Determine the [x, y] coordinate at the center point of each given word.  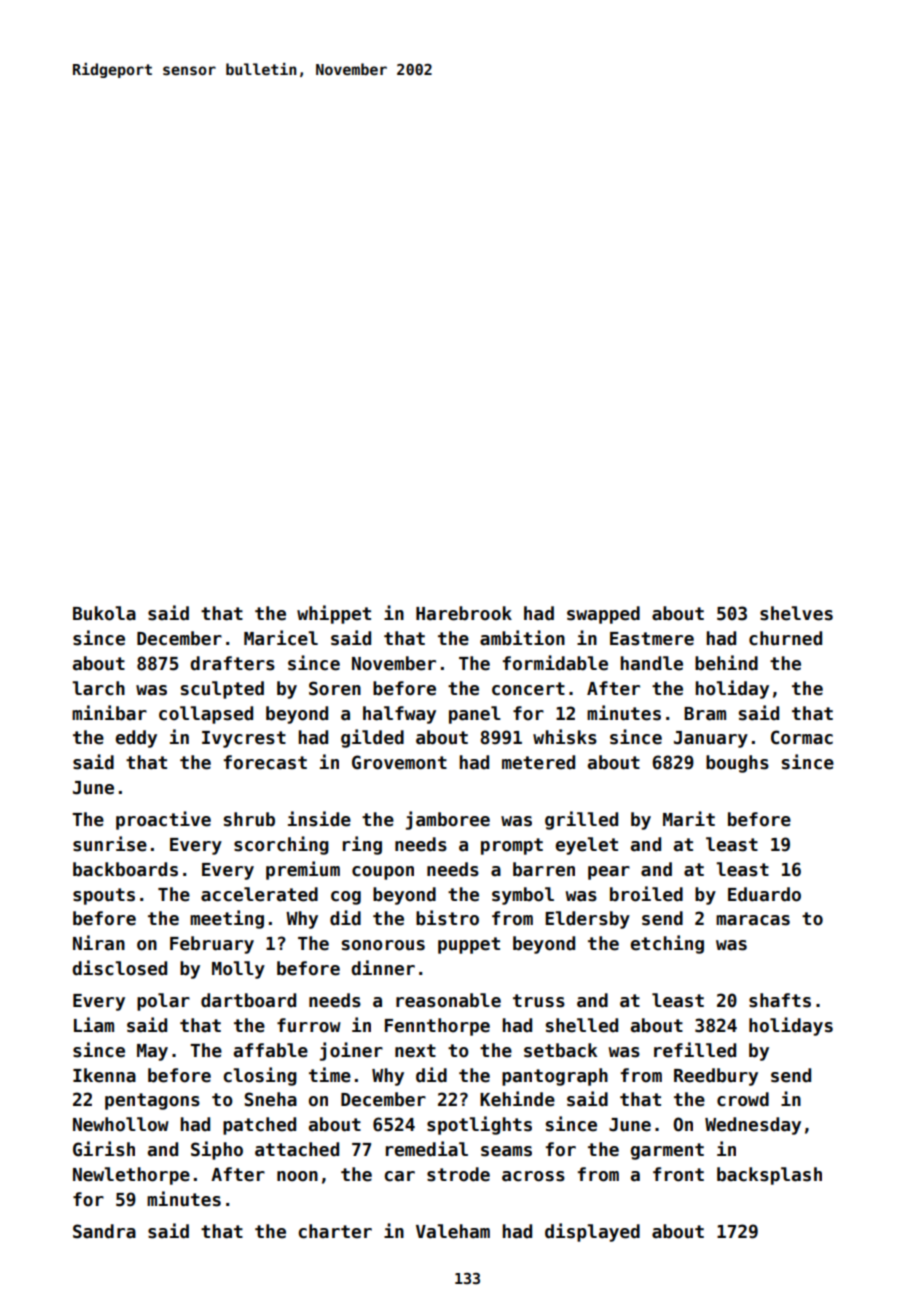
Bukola [104, 613]
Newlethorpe [131, 1176]
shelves [796, 613]
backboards [125, 869]
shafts [780, 1000]
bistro [447, 918]
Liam [94, 1025]
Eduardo [764, 894]
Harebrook [464, 613]
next [415, 1051]
